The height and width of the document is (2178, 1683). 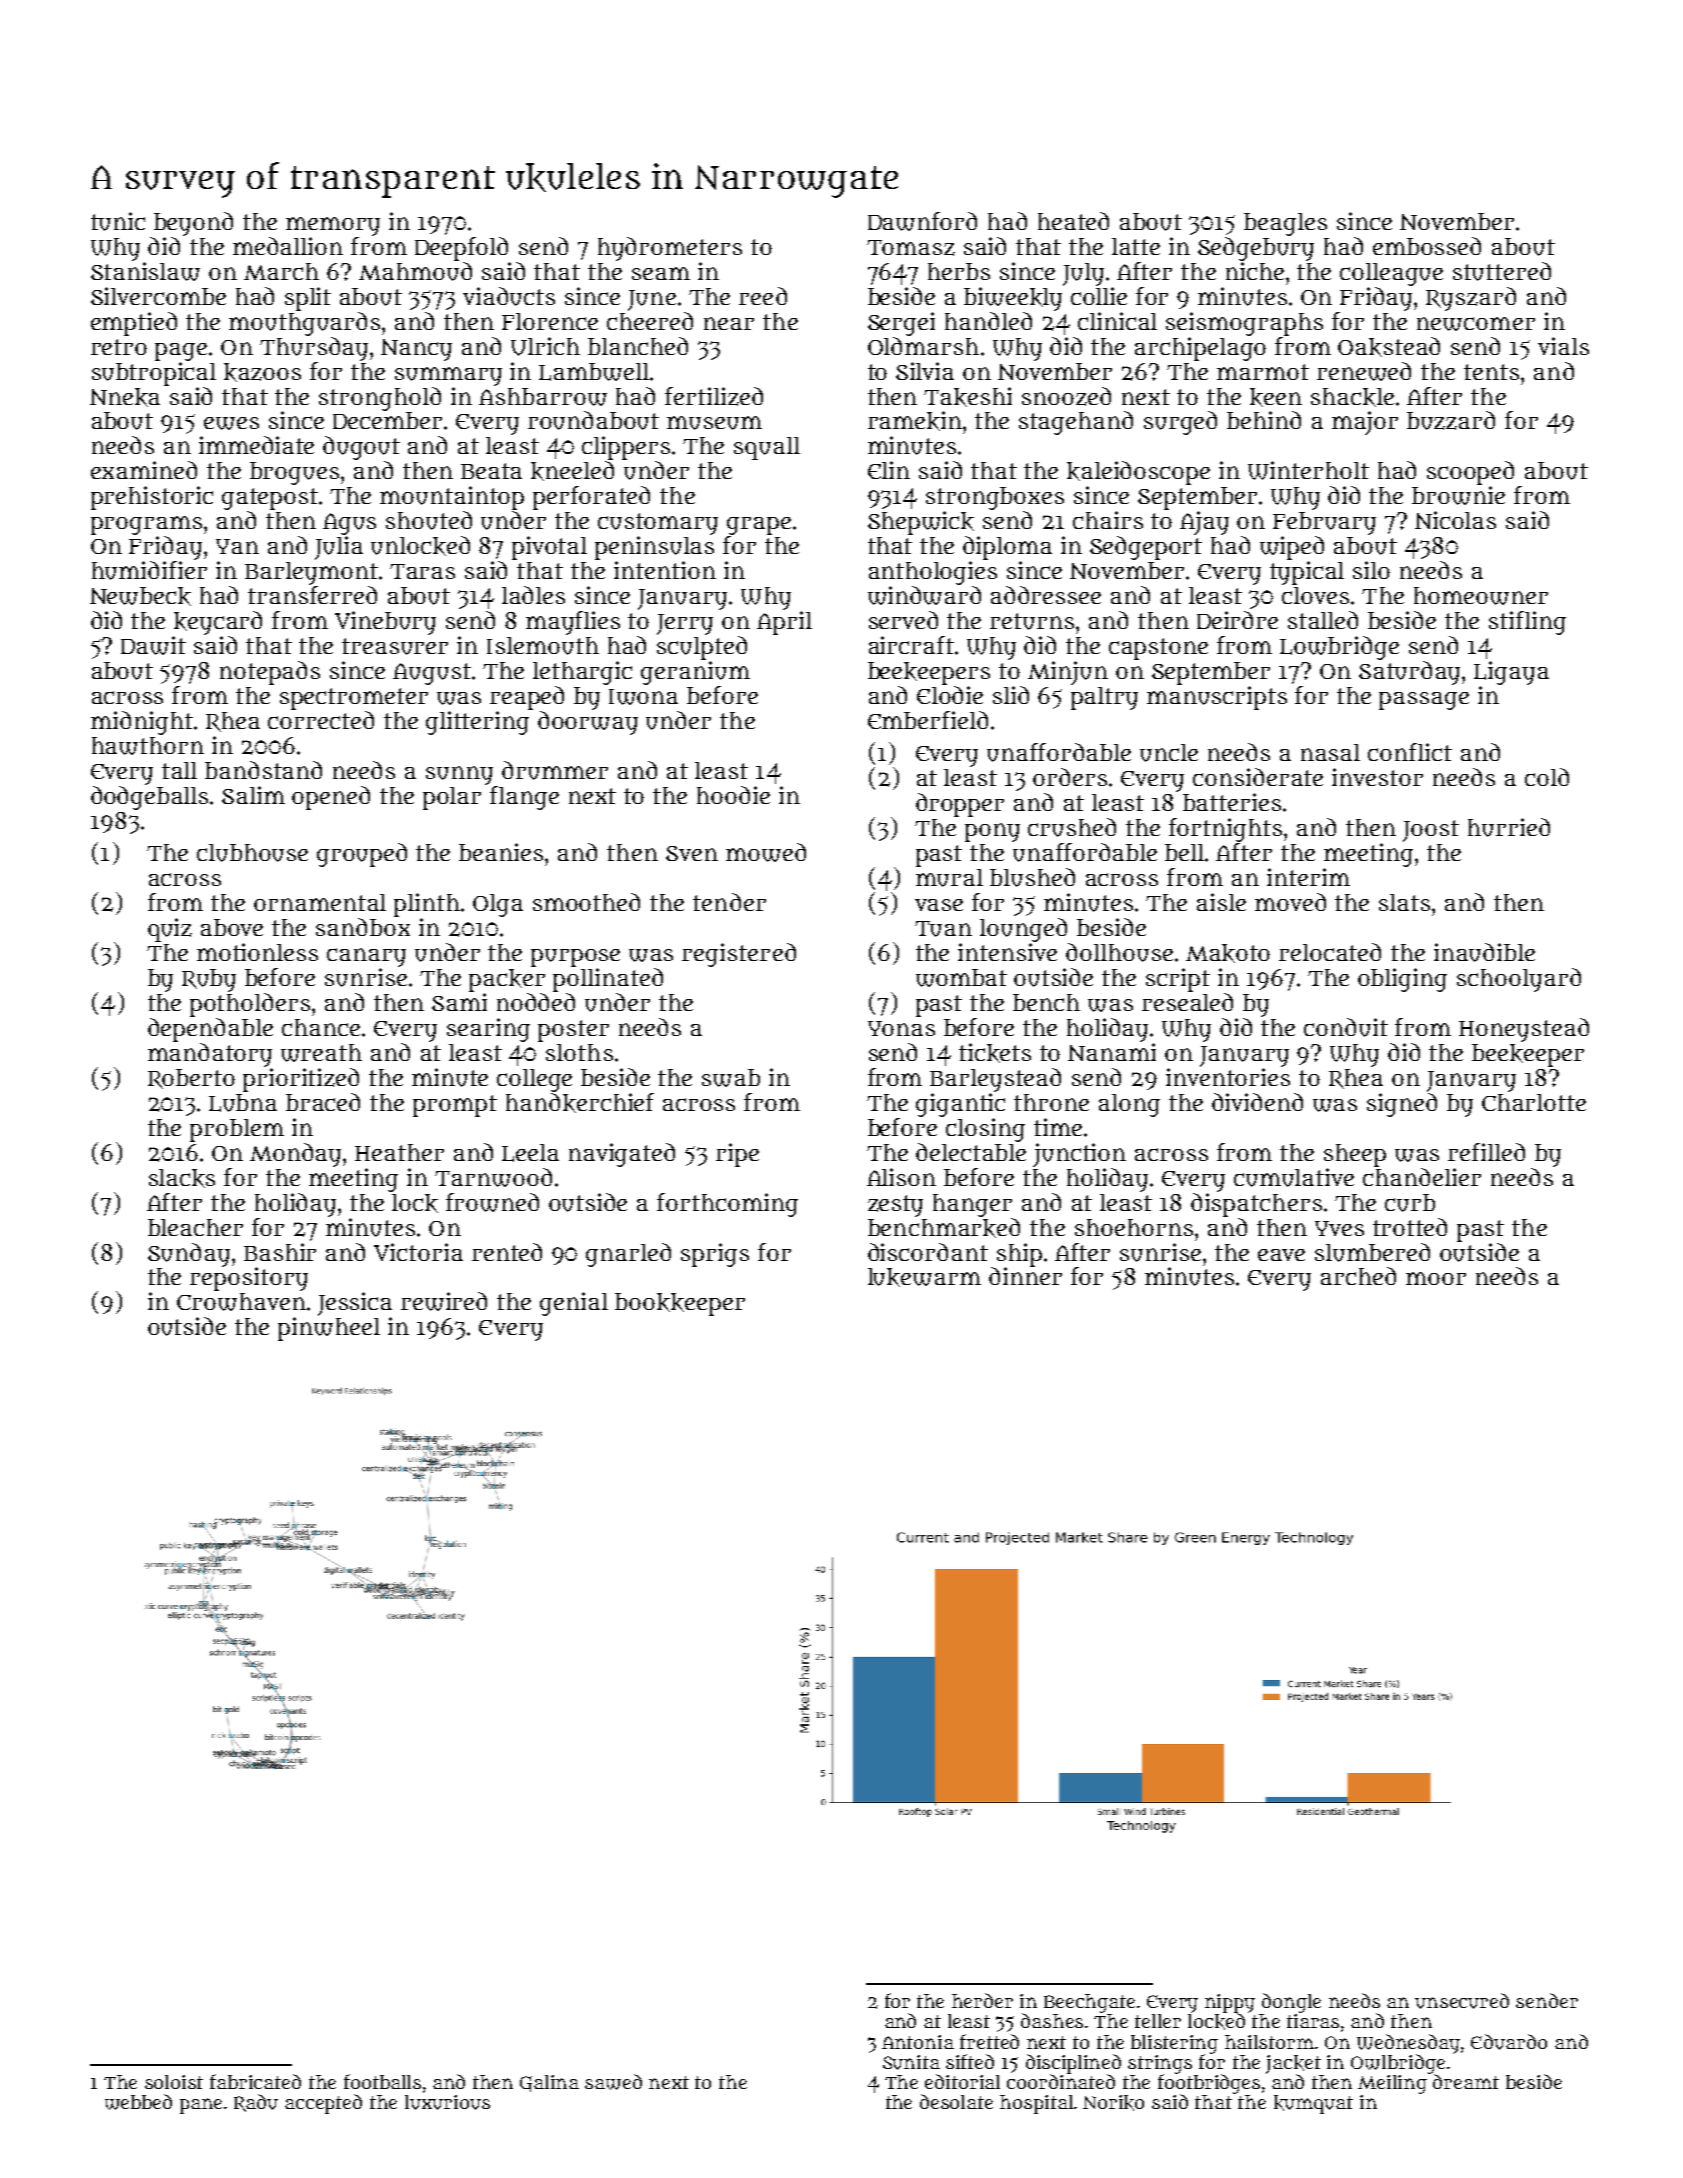 I want to click on footballs, so click(x=382, y=2081).
